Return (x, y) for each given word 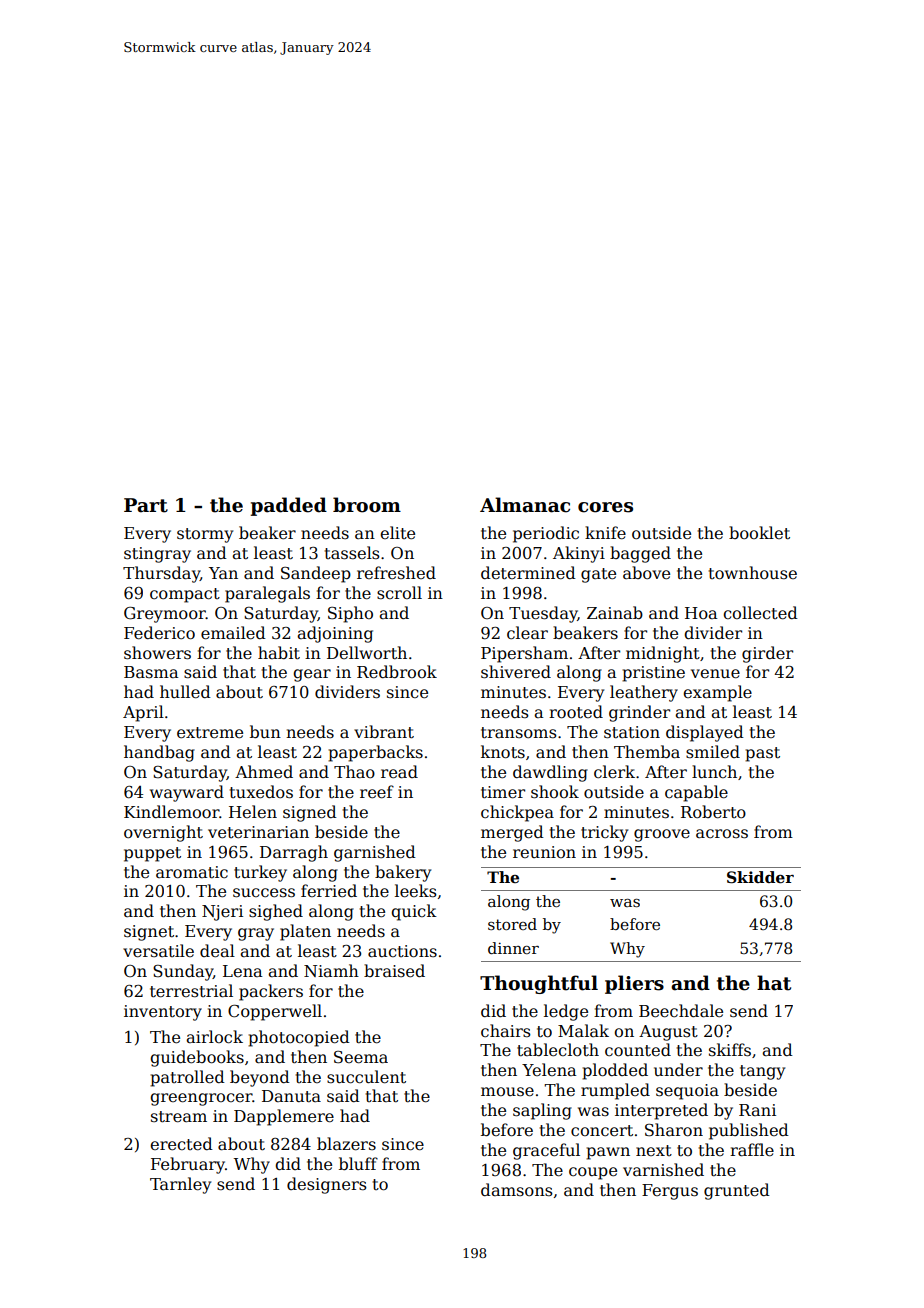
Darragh (294, 853)
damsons (517, 1189)
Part (146, 505)
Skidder (760, 877)
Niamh (331, 970)
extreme (210, 733)
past (762, 754)
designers (327, 1185)
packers (271, 992)
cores (605, 507)
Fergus (670, 1192)
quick (414, 912)
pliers (634, 984)
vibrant (384, 732)
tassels (352, 553)
